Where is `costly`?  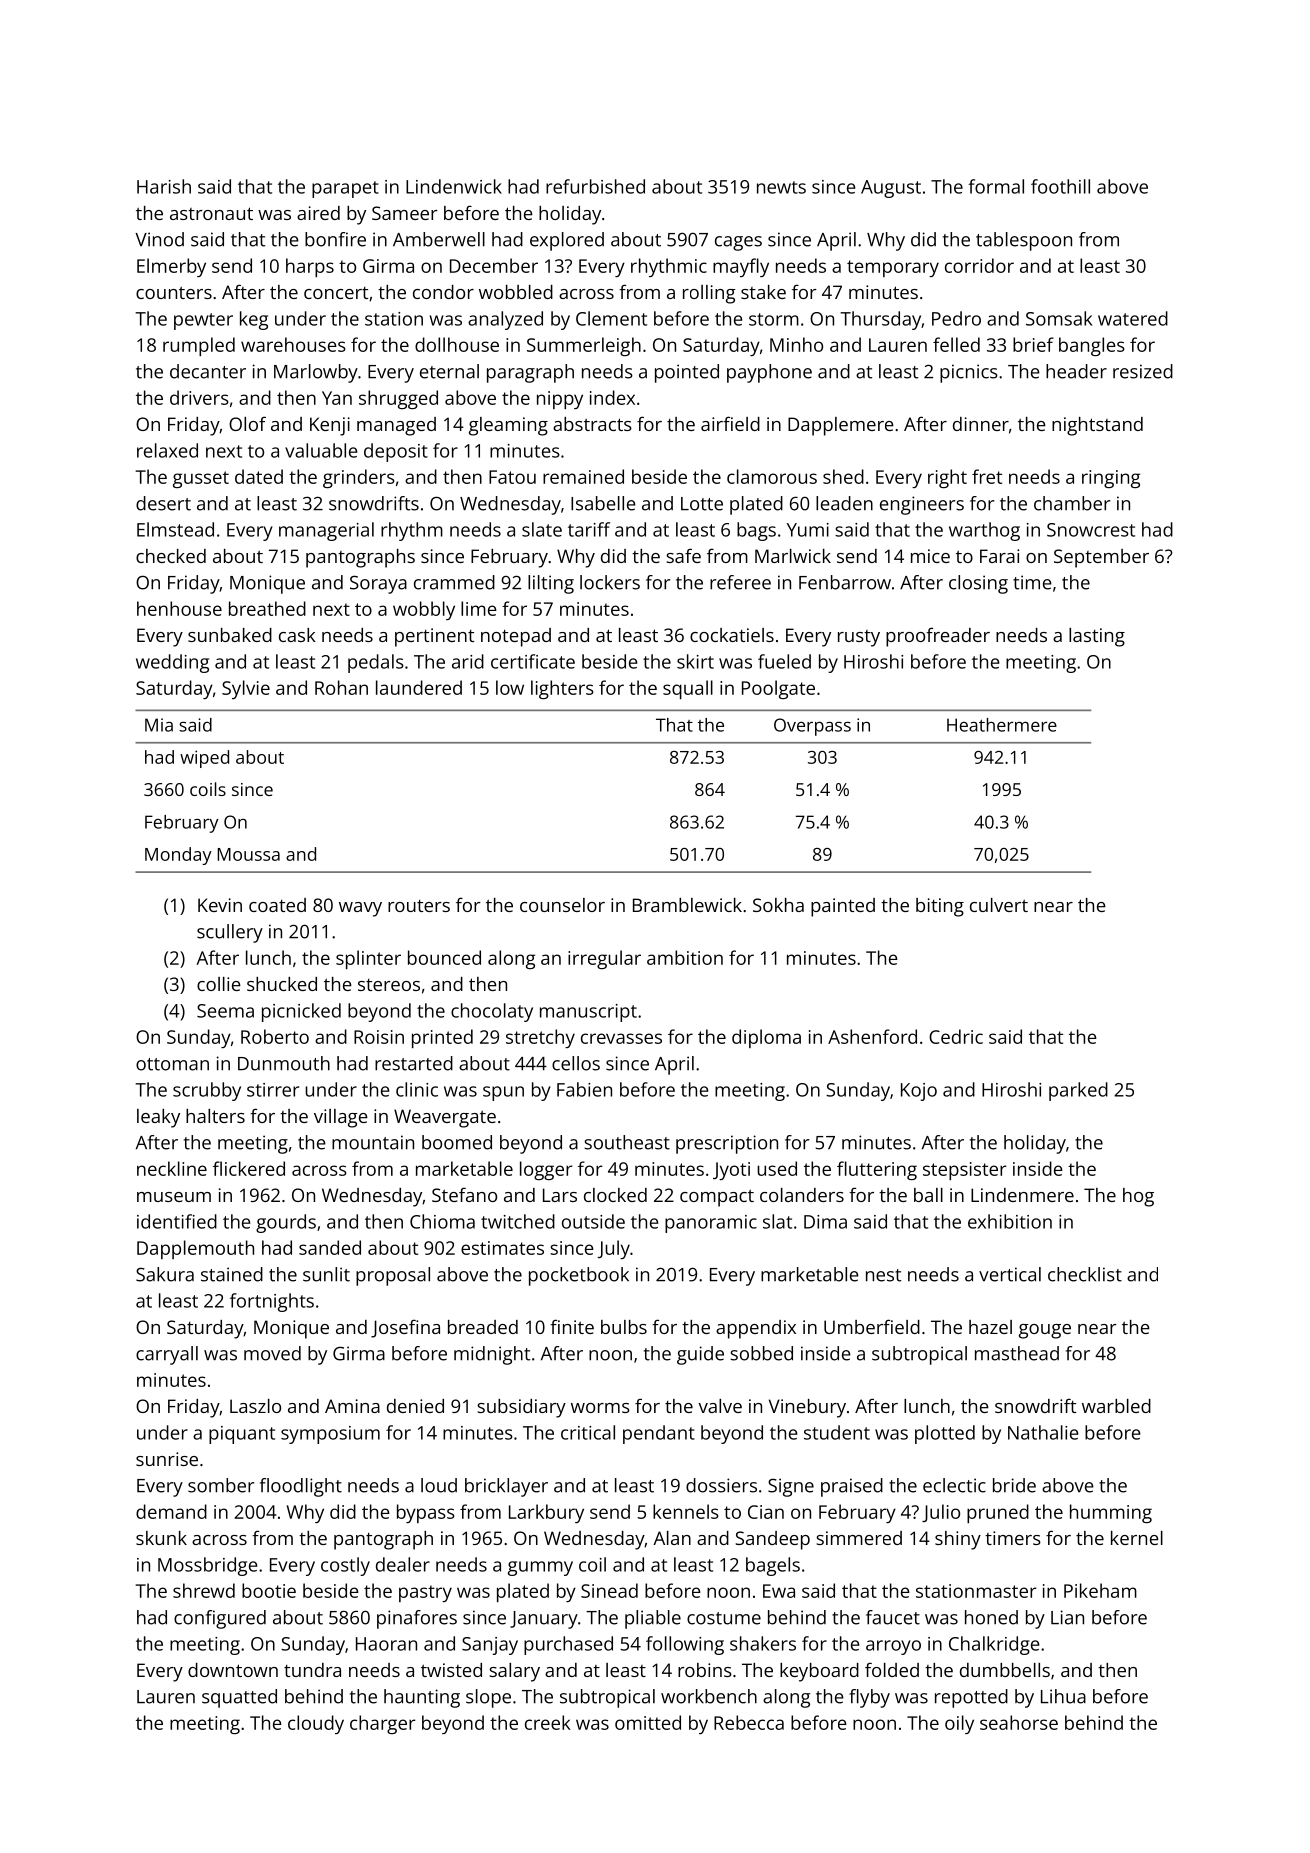 costly is located at coordinates (345, 1566).
